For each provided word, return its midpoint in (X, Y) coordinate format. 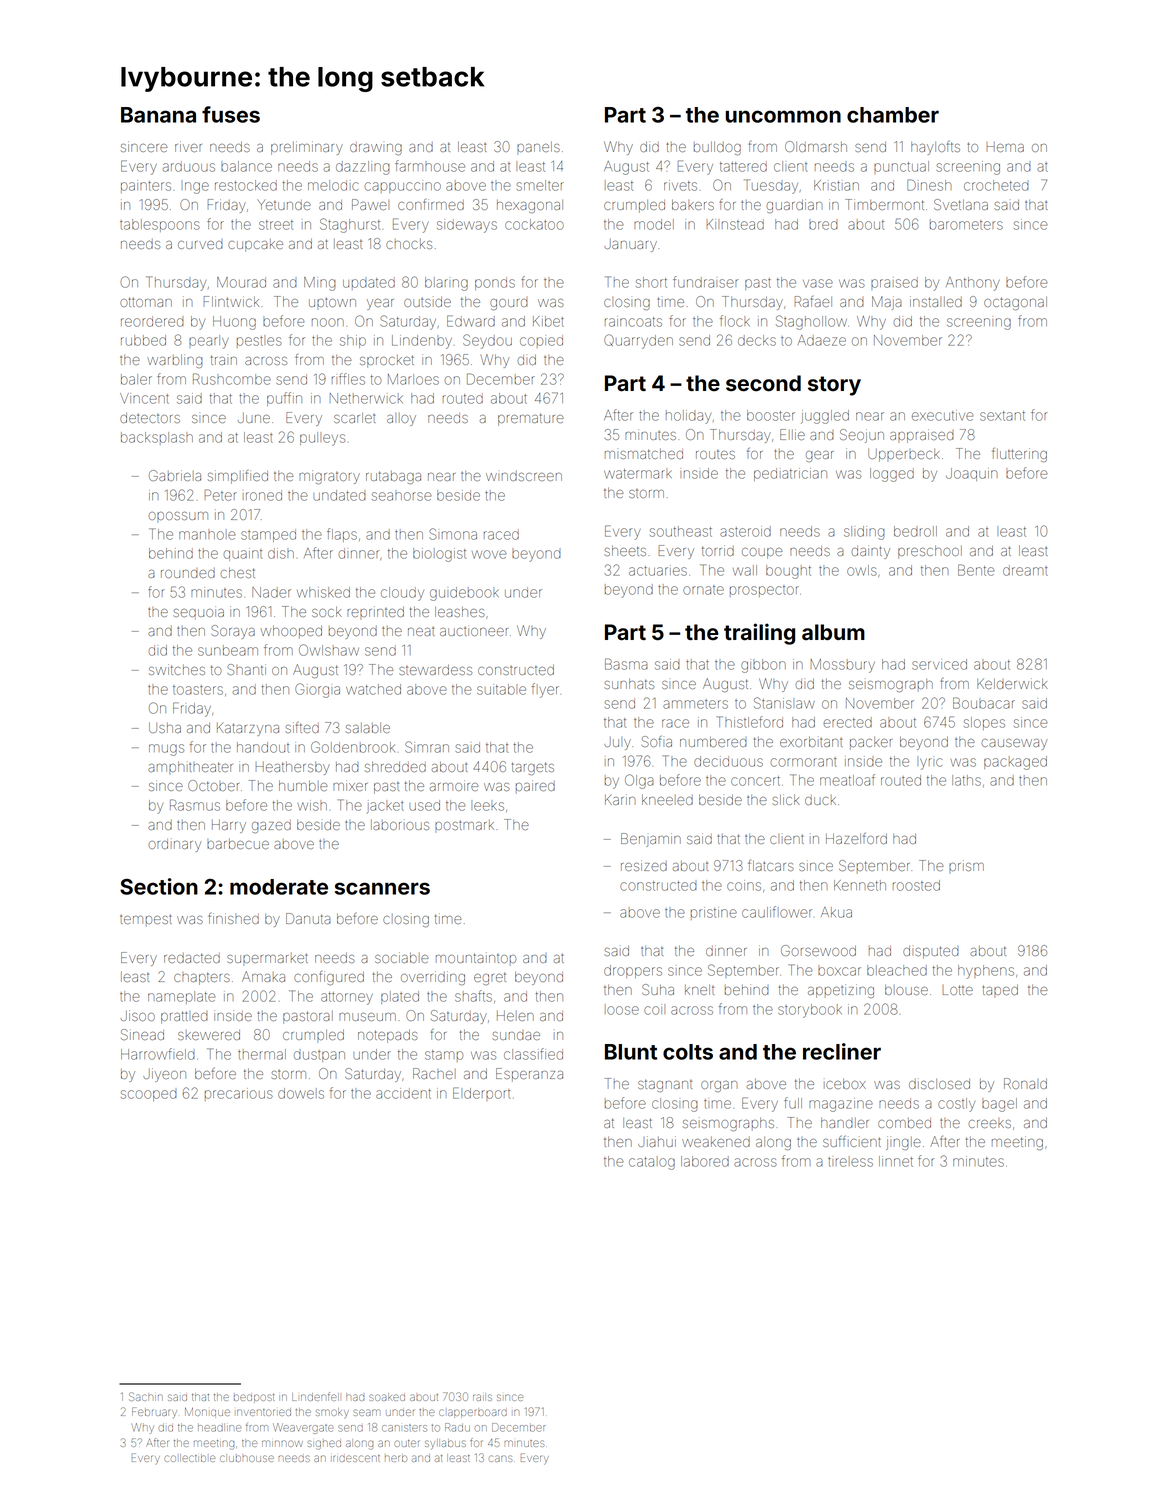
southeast (681, 531)
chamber (893, 115)
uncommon (783, 116)
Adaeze (822, 340)
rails (482, 1397)
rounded (188, 573)
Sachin (146, 1396)
